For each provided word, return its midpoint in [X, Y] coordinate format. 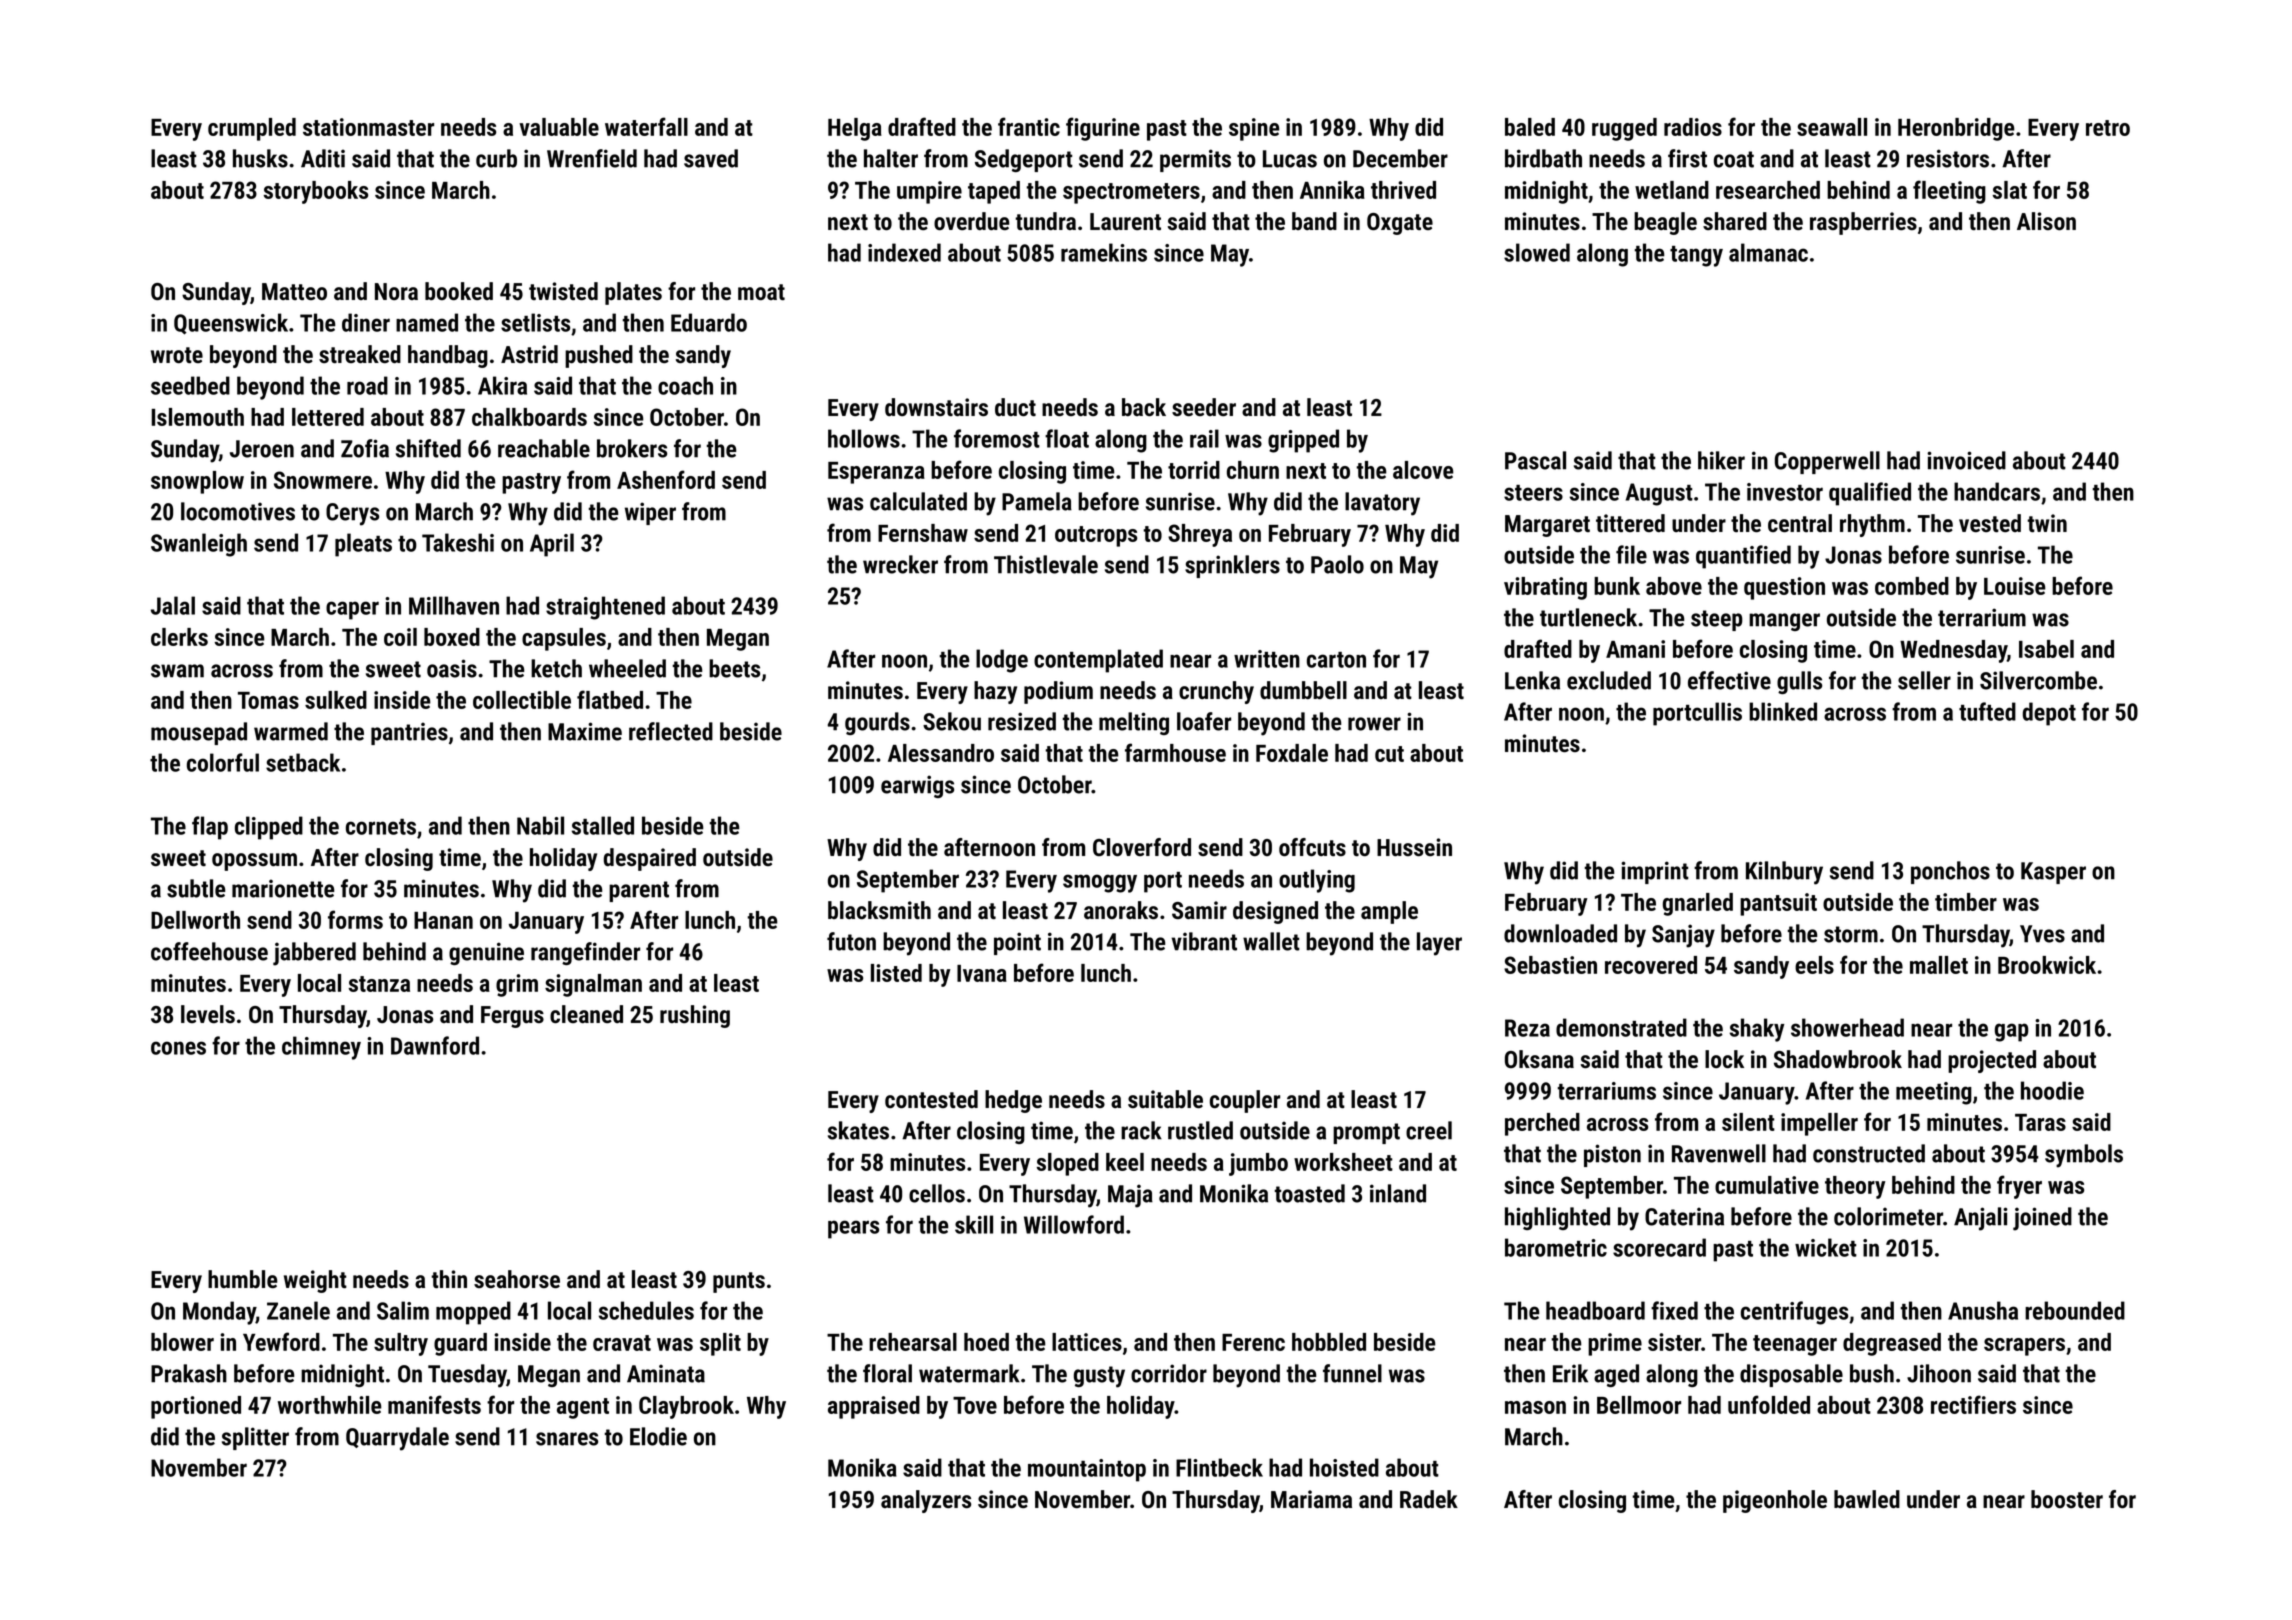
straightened [605, 608]
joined [2042, 1219]
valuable [559, 127]
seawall [1832, 127]
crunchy [1216, 692]
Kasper [2053, 873]
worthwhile [330, 1405]
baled [1530, 127]
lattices [1087, 1342]
